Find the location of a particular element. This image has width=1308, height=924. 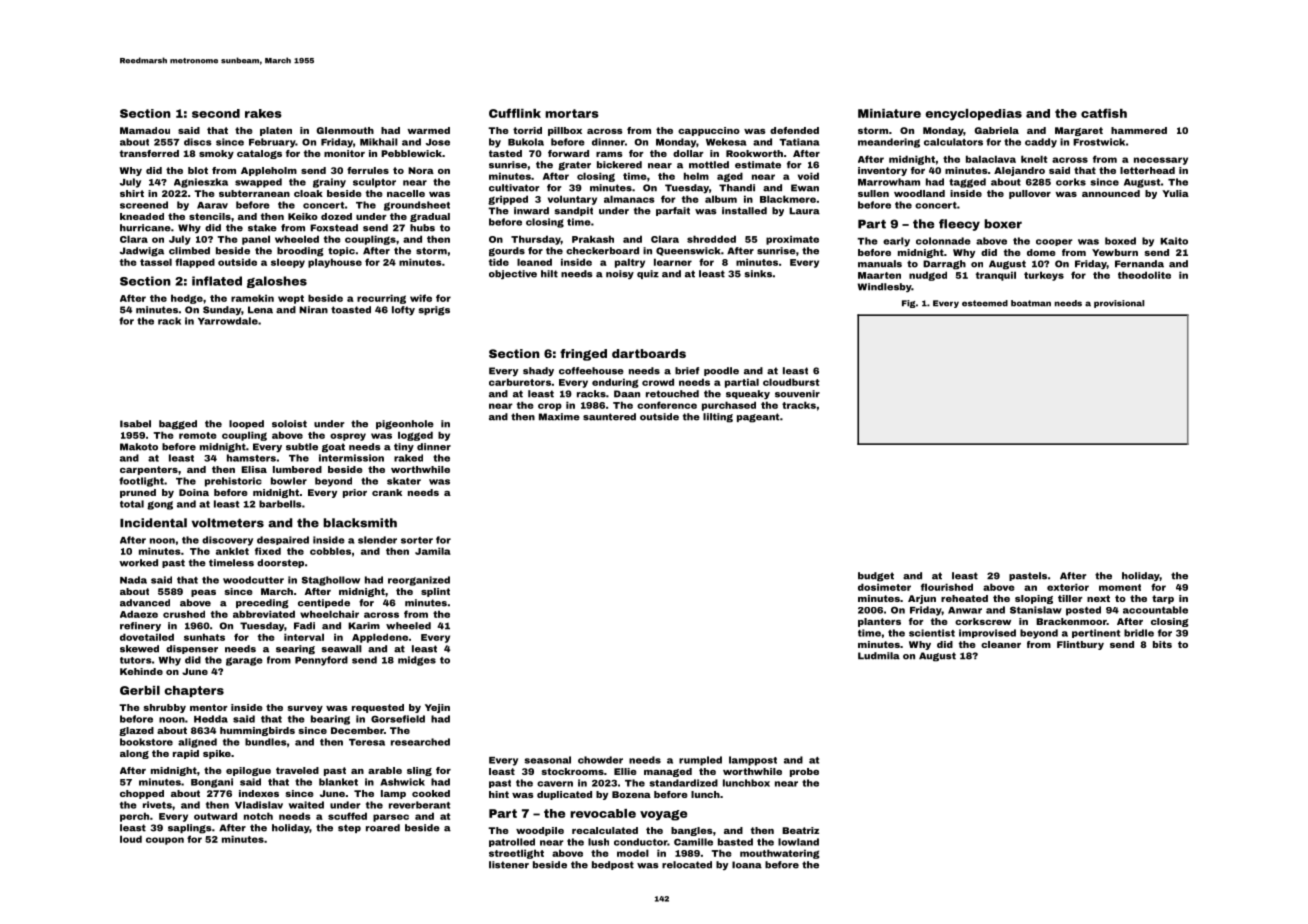

catfish is located at coordinates (1104, 113).
